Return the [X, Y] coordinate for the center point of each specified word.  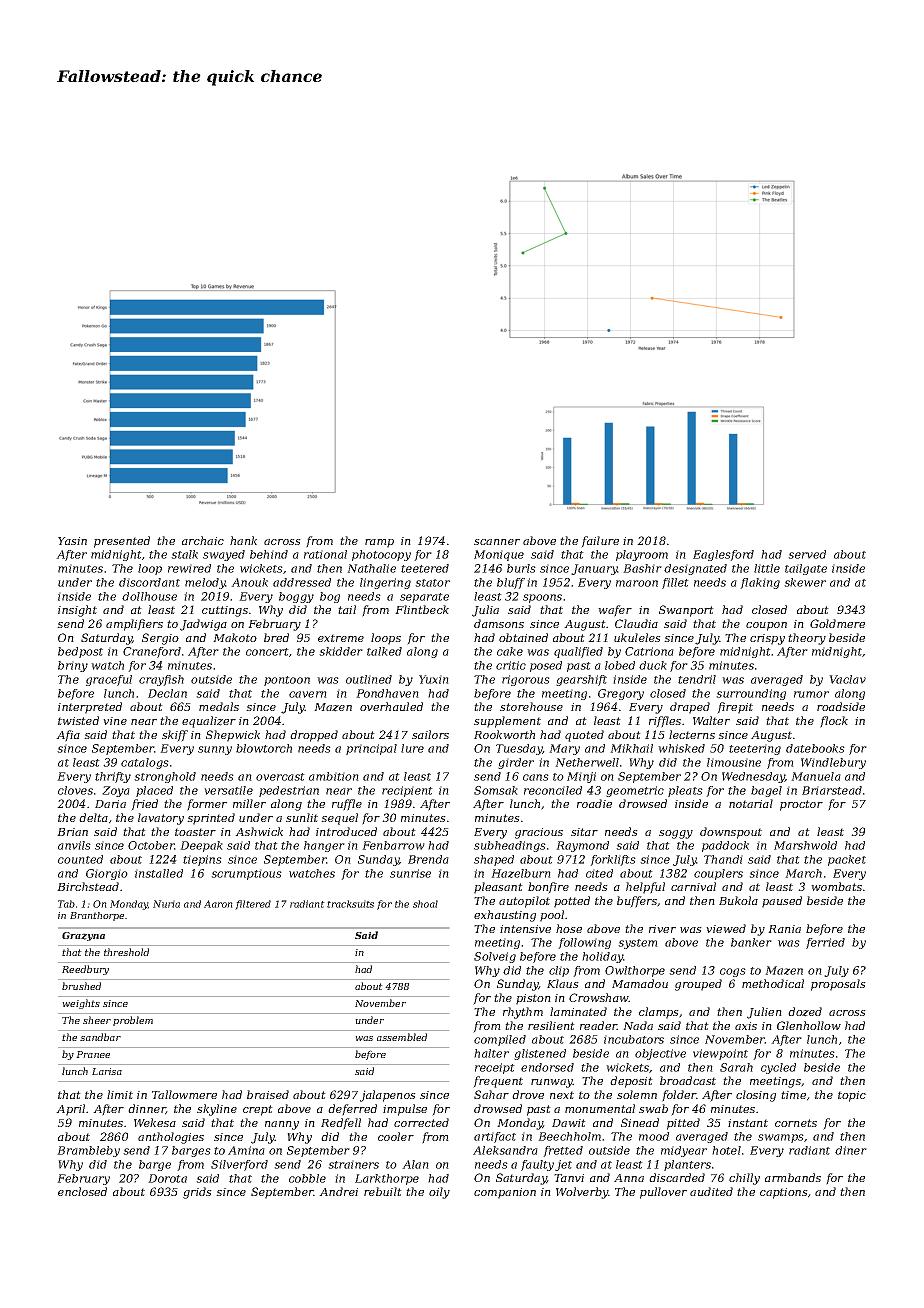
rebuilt [383, 1191]
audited [711, 1191]
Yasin [72, 541]
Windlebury [833, 763]
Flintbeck [422, 609]
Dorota [167, 1178]
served [807, 554]
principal [371, 749]
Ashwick [259, 831]
